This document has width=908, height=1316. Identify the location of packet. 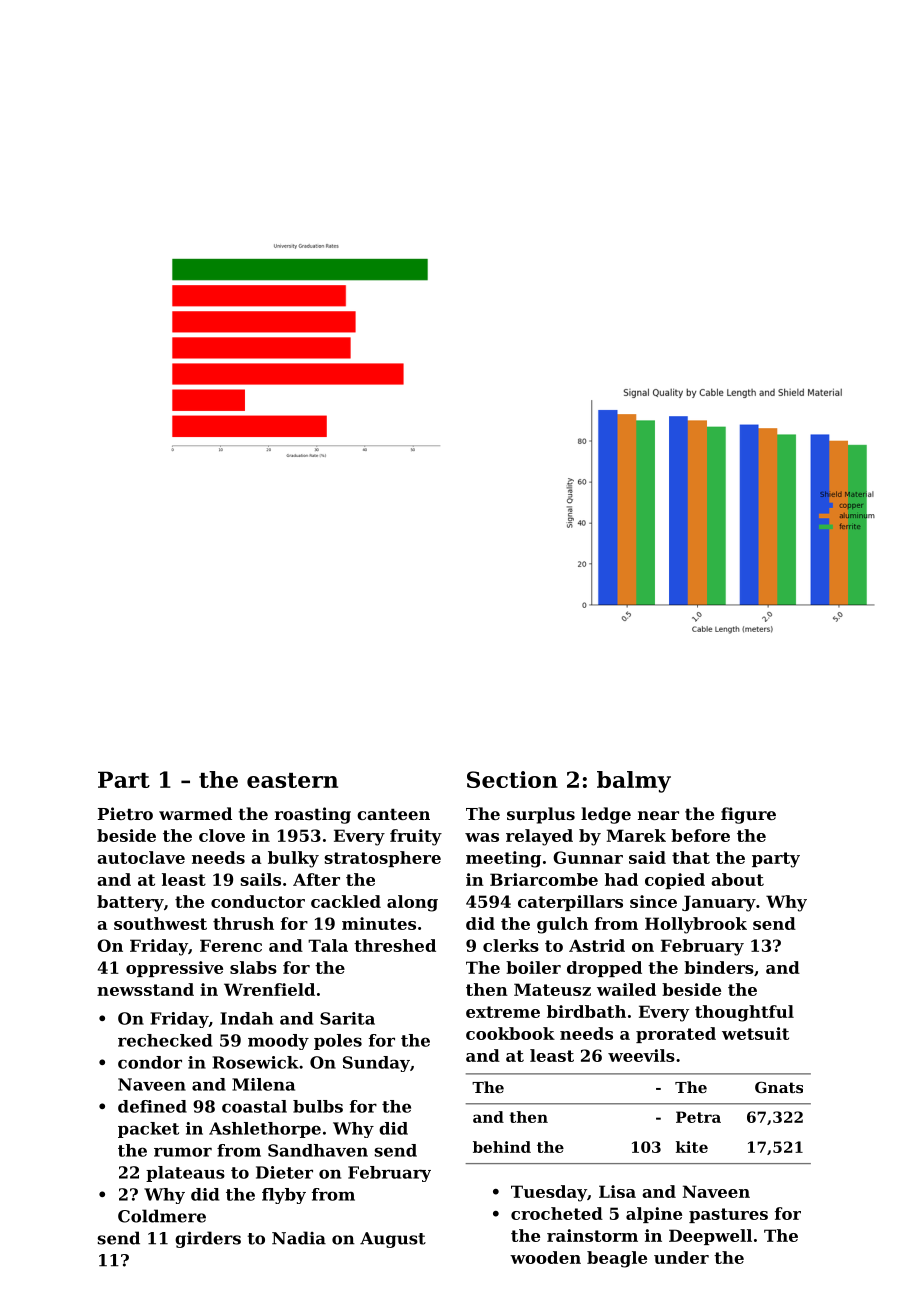
(148, 1130).
